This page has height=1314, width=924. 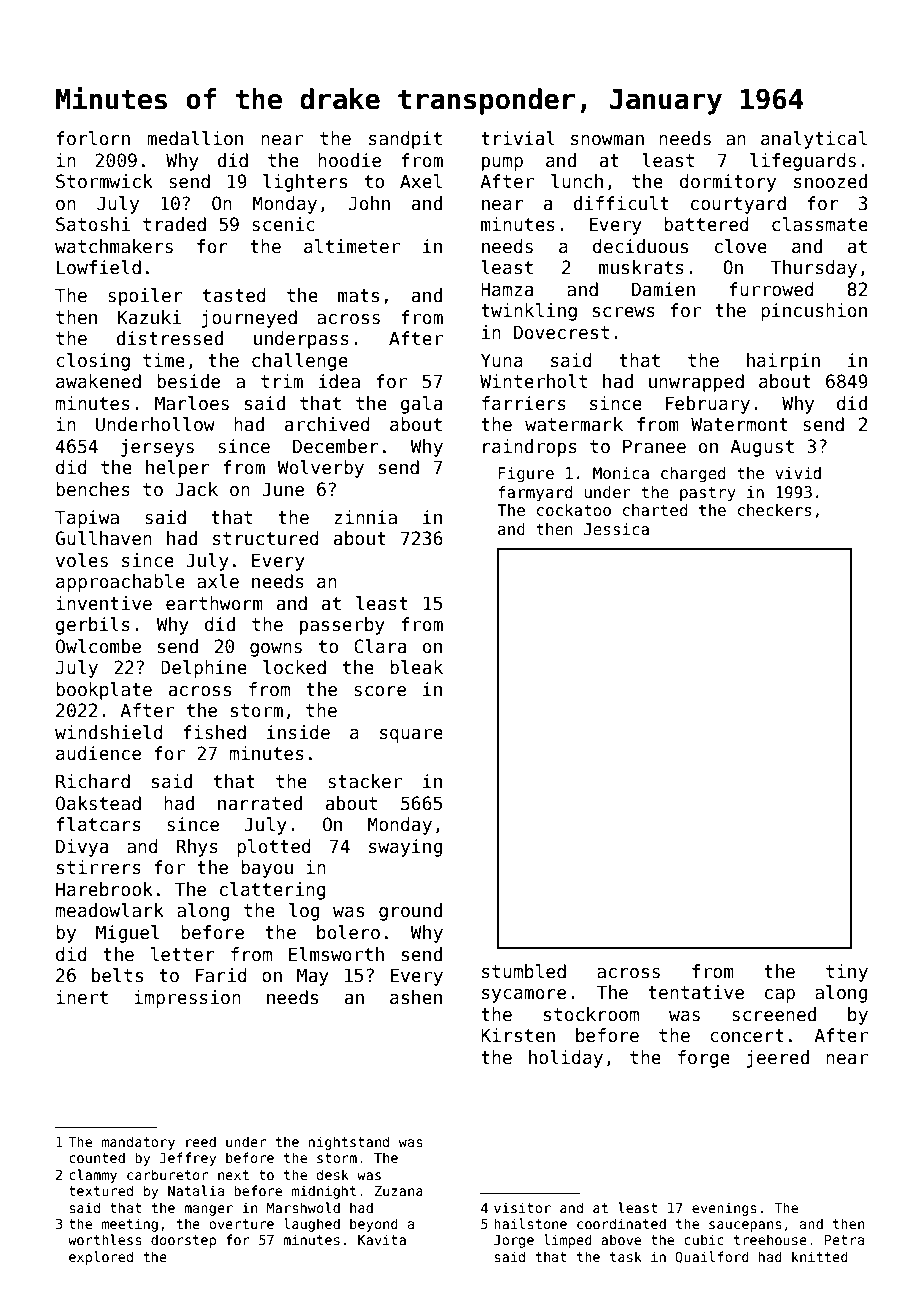 What do you see at coordinates (535, 494) in the page?
I see `farmyard` at bounding box center [535, 494].
